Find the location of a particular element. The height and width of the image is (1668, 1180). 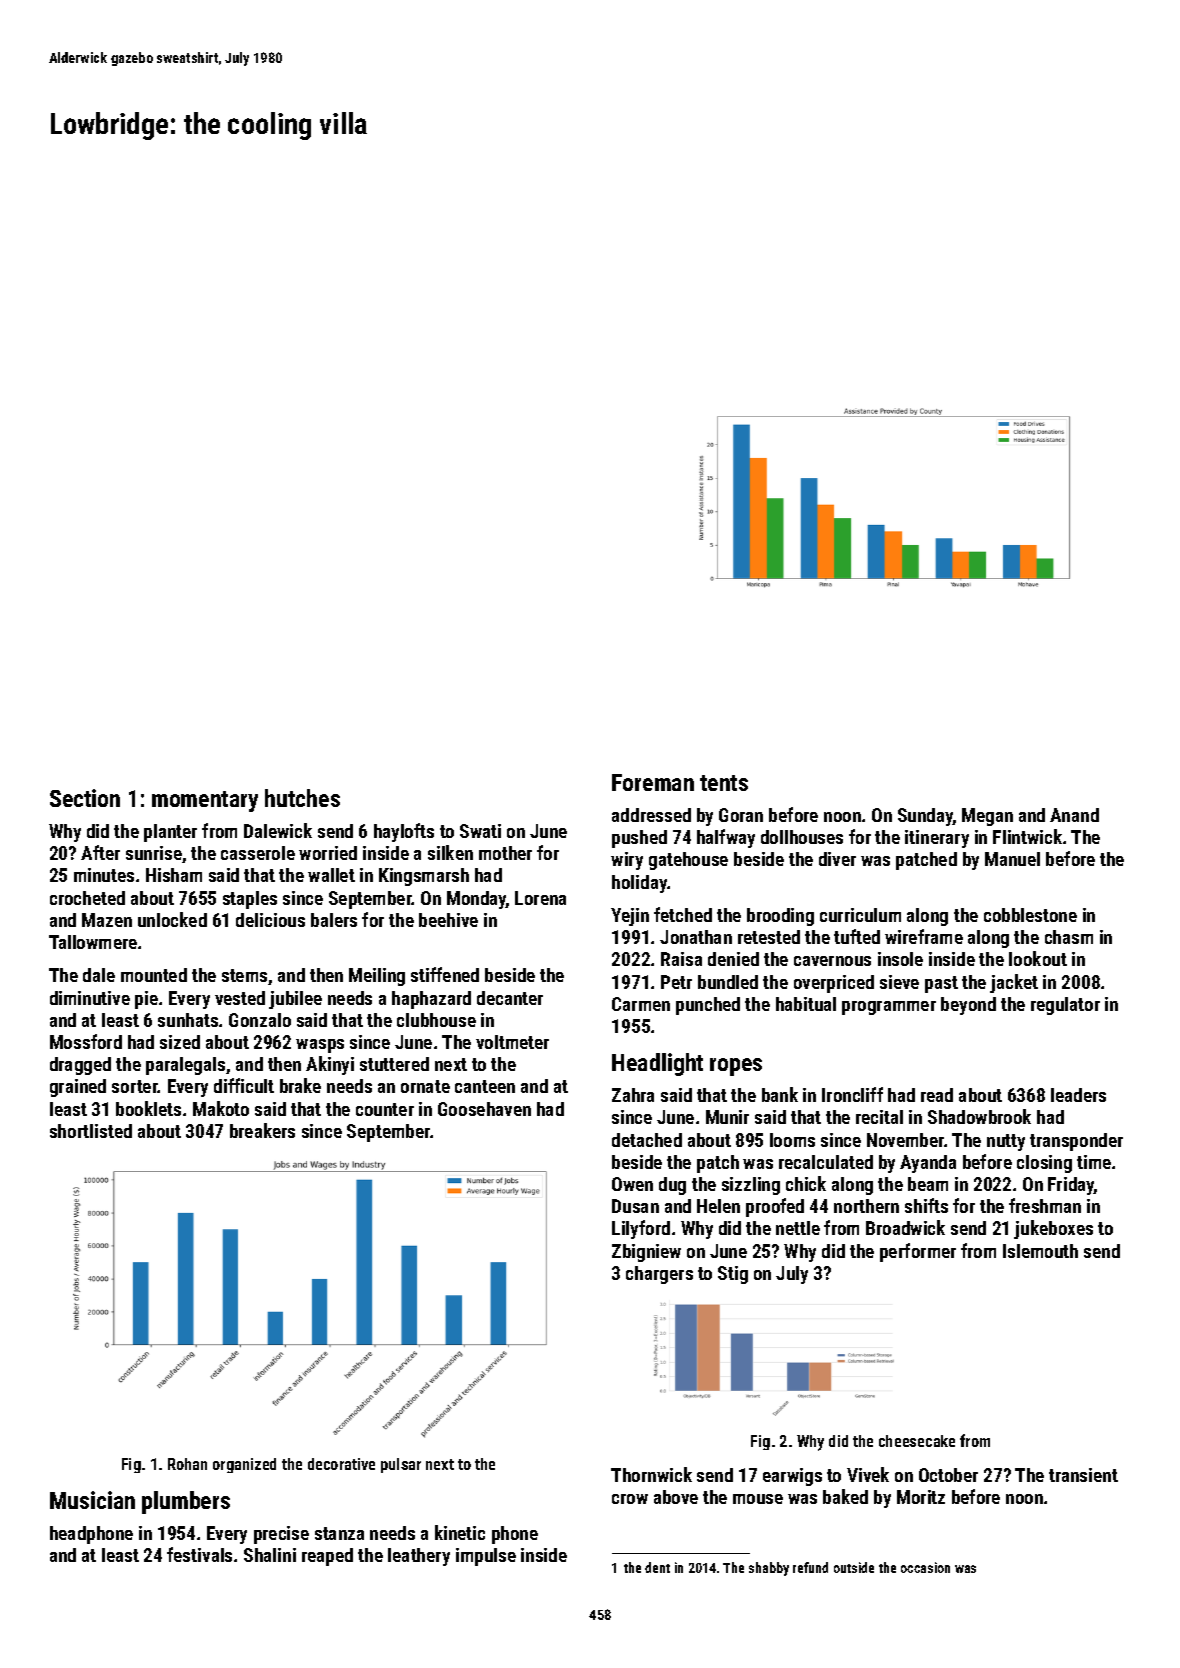

performer is located at coordinates (918, 1252).
